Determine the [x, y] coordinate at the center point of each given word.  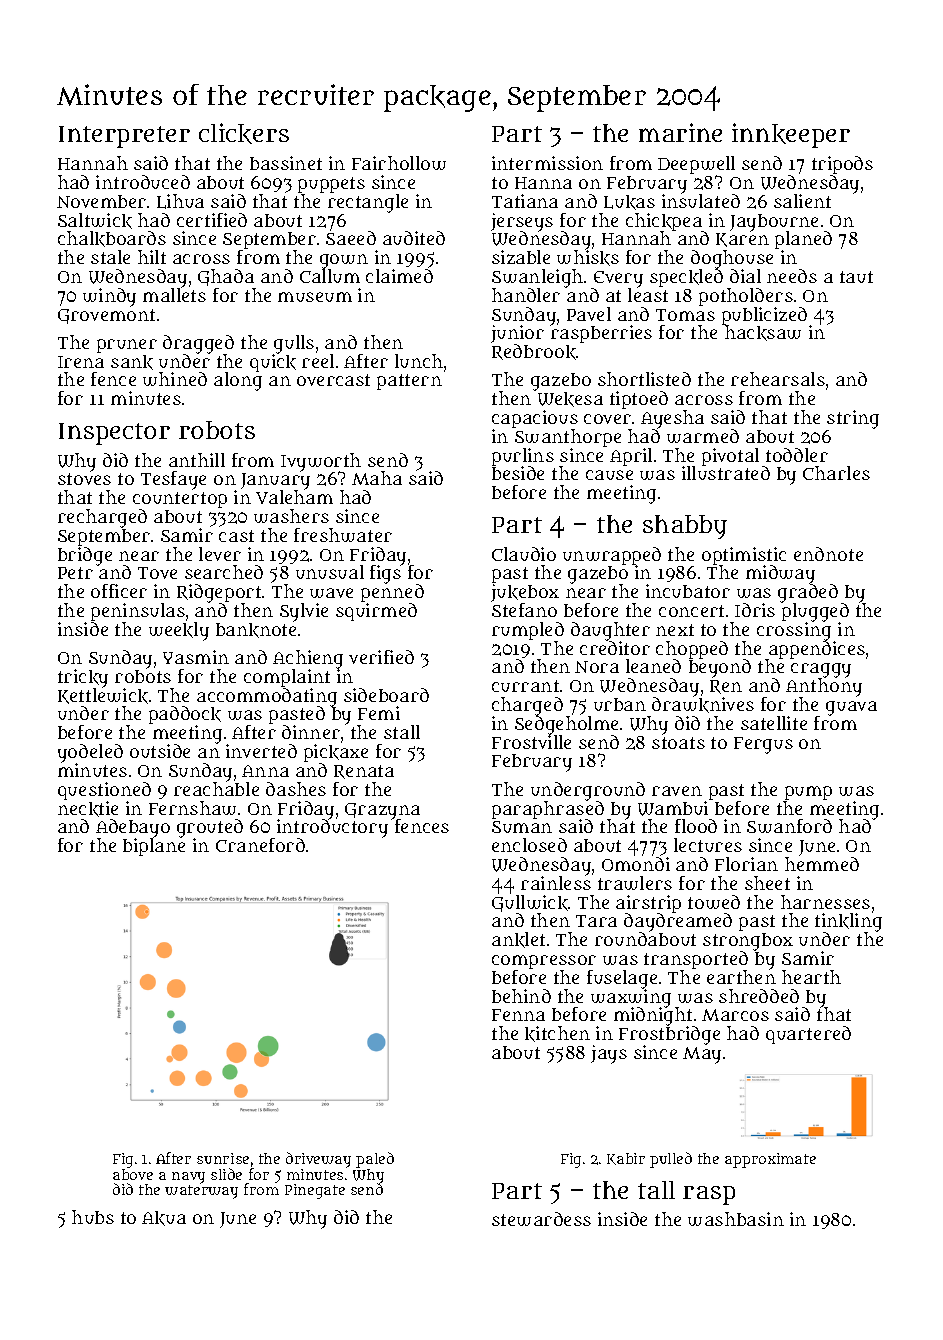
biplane [154, 847]
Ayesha [672, 419]
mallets [174, 295]
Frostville [531, 742]
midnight [653, 1017]
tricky [83, 678]
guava [851, 708]
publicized [764, 316]
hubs [93, 1217]
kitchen [557, 1034]
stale [110, 257]
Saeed [351, 238]
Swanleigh [537, 278]
